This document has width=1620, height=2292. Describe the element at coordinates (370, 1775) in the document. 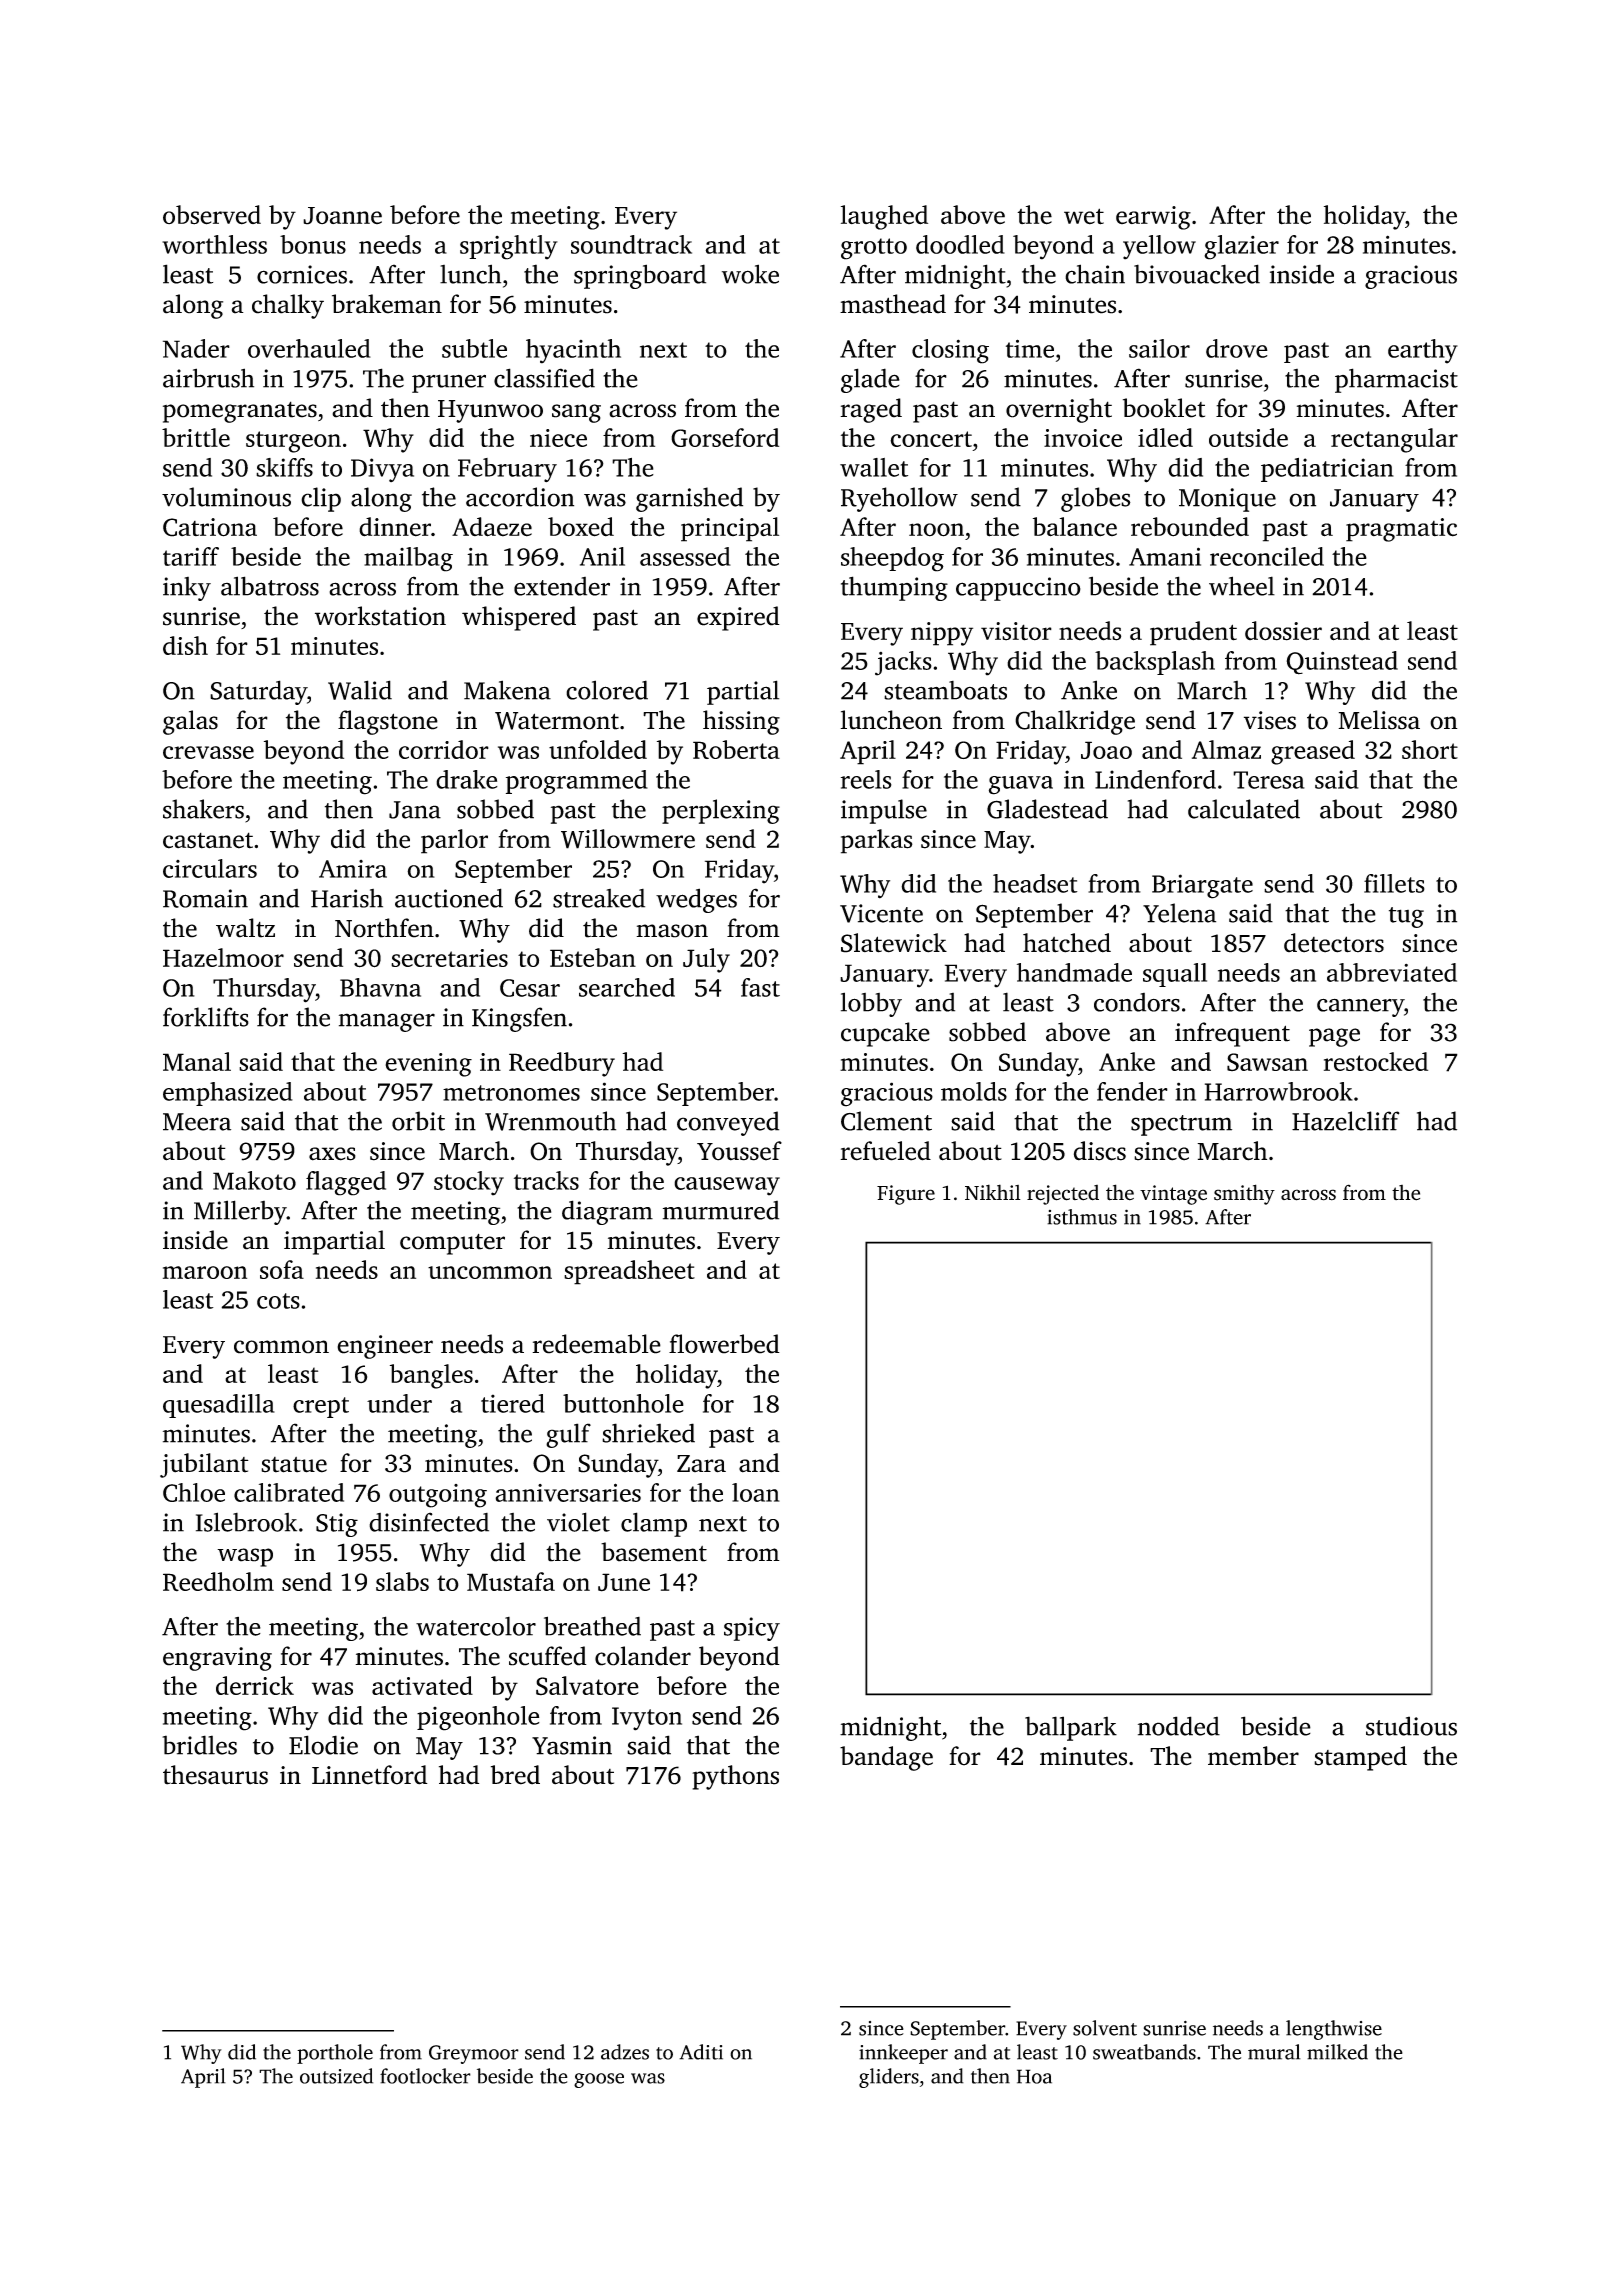

I see `Linnetford` at that location.
